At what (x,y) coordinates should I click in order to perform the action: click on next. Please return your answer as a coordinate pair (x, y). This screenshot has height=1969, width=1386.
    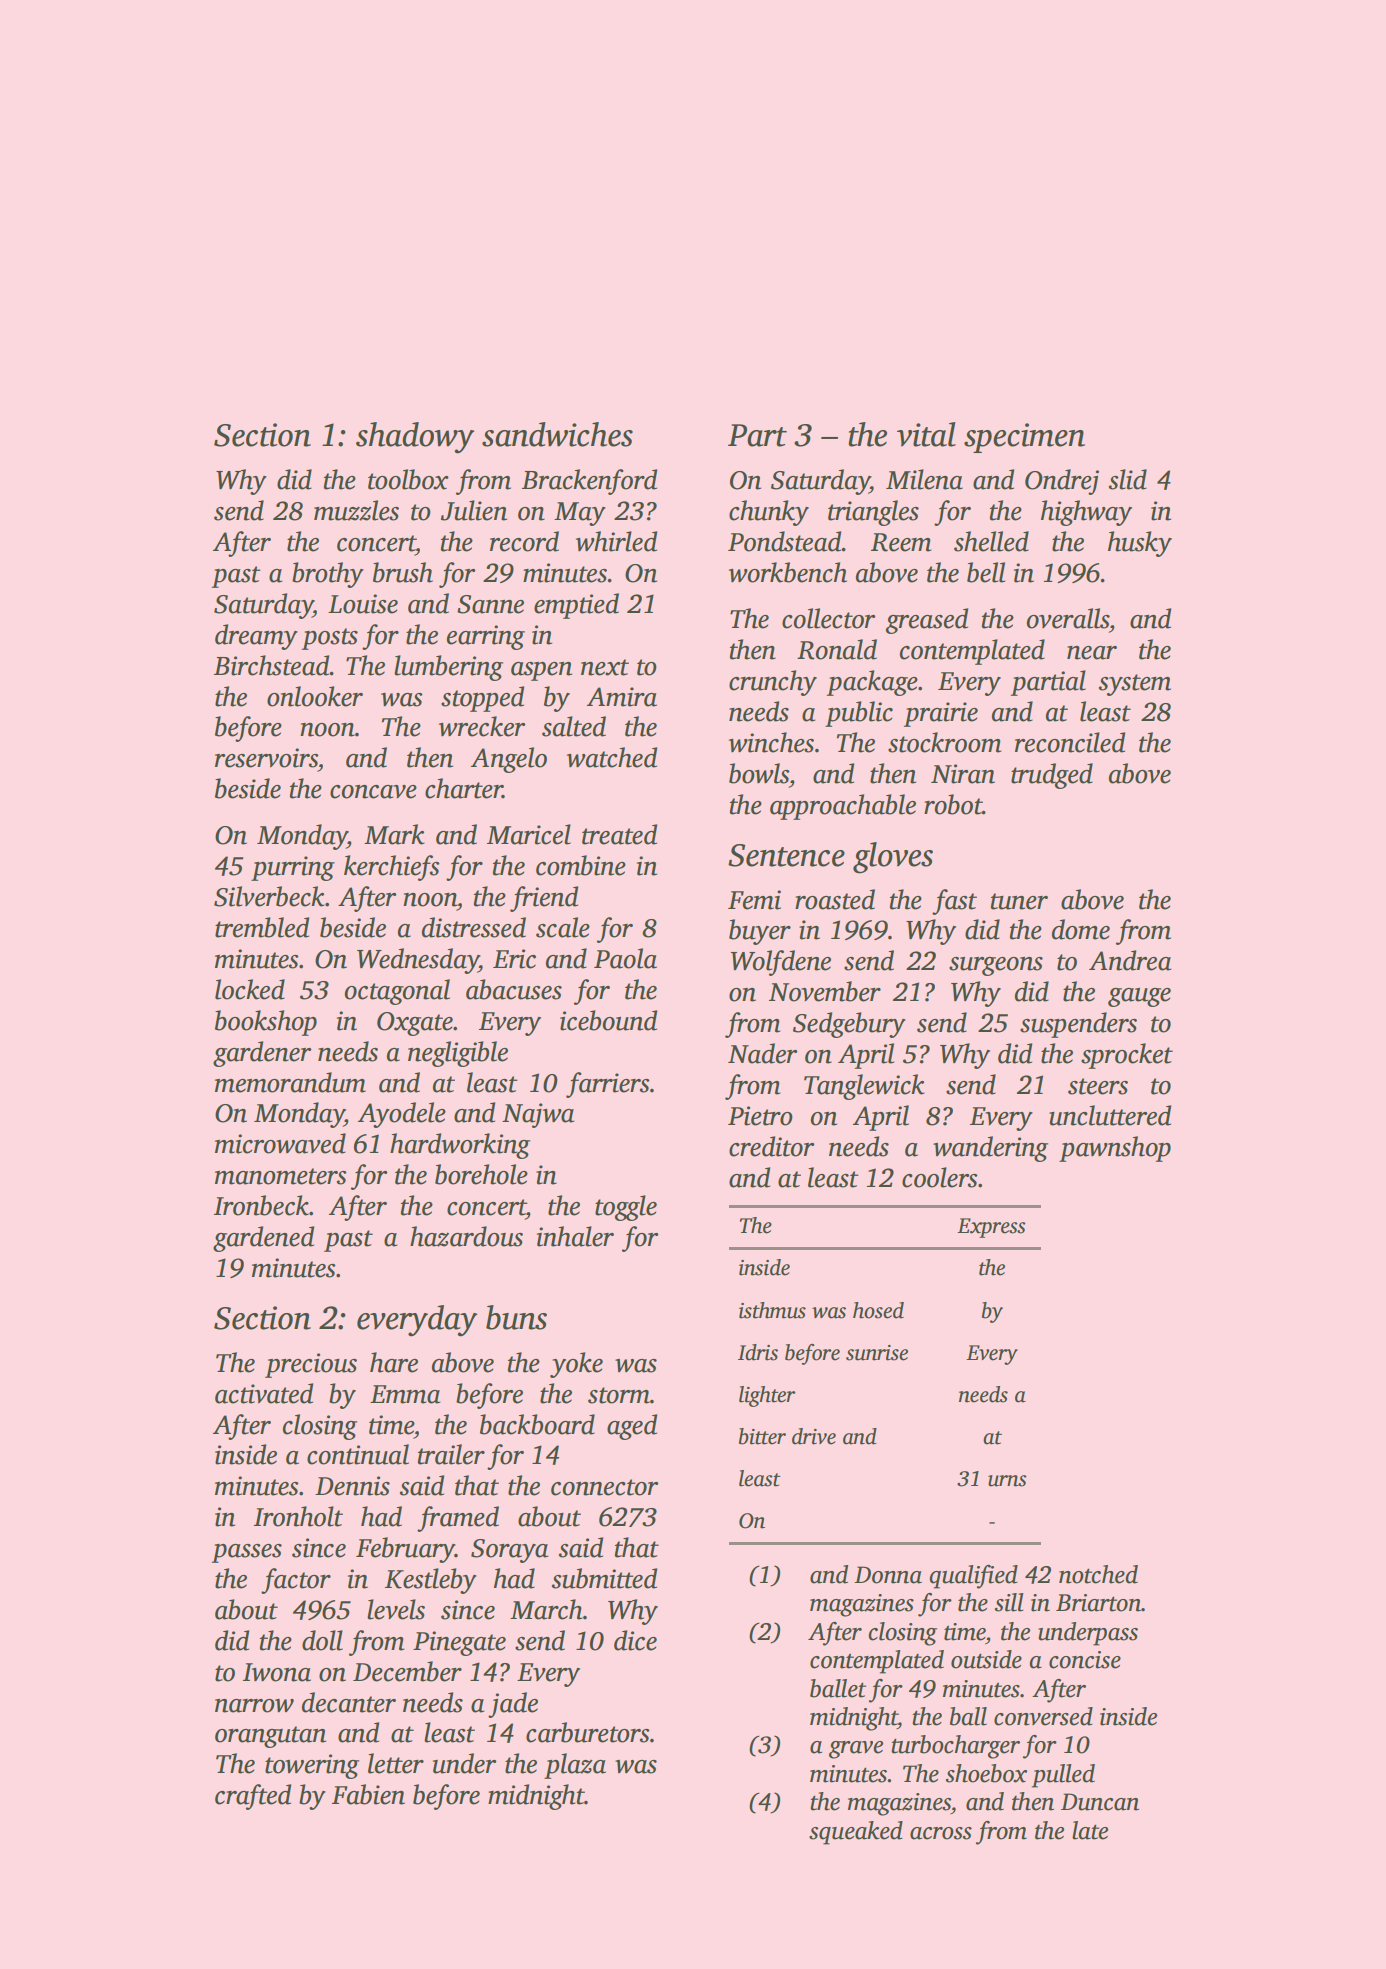
    Looking at the image, I should click on (605, 667).
